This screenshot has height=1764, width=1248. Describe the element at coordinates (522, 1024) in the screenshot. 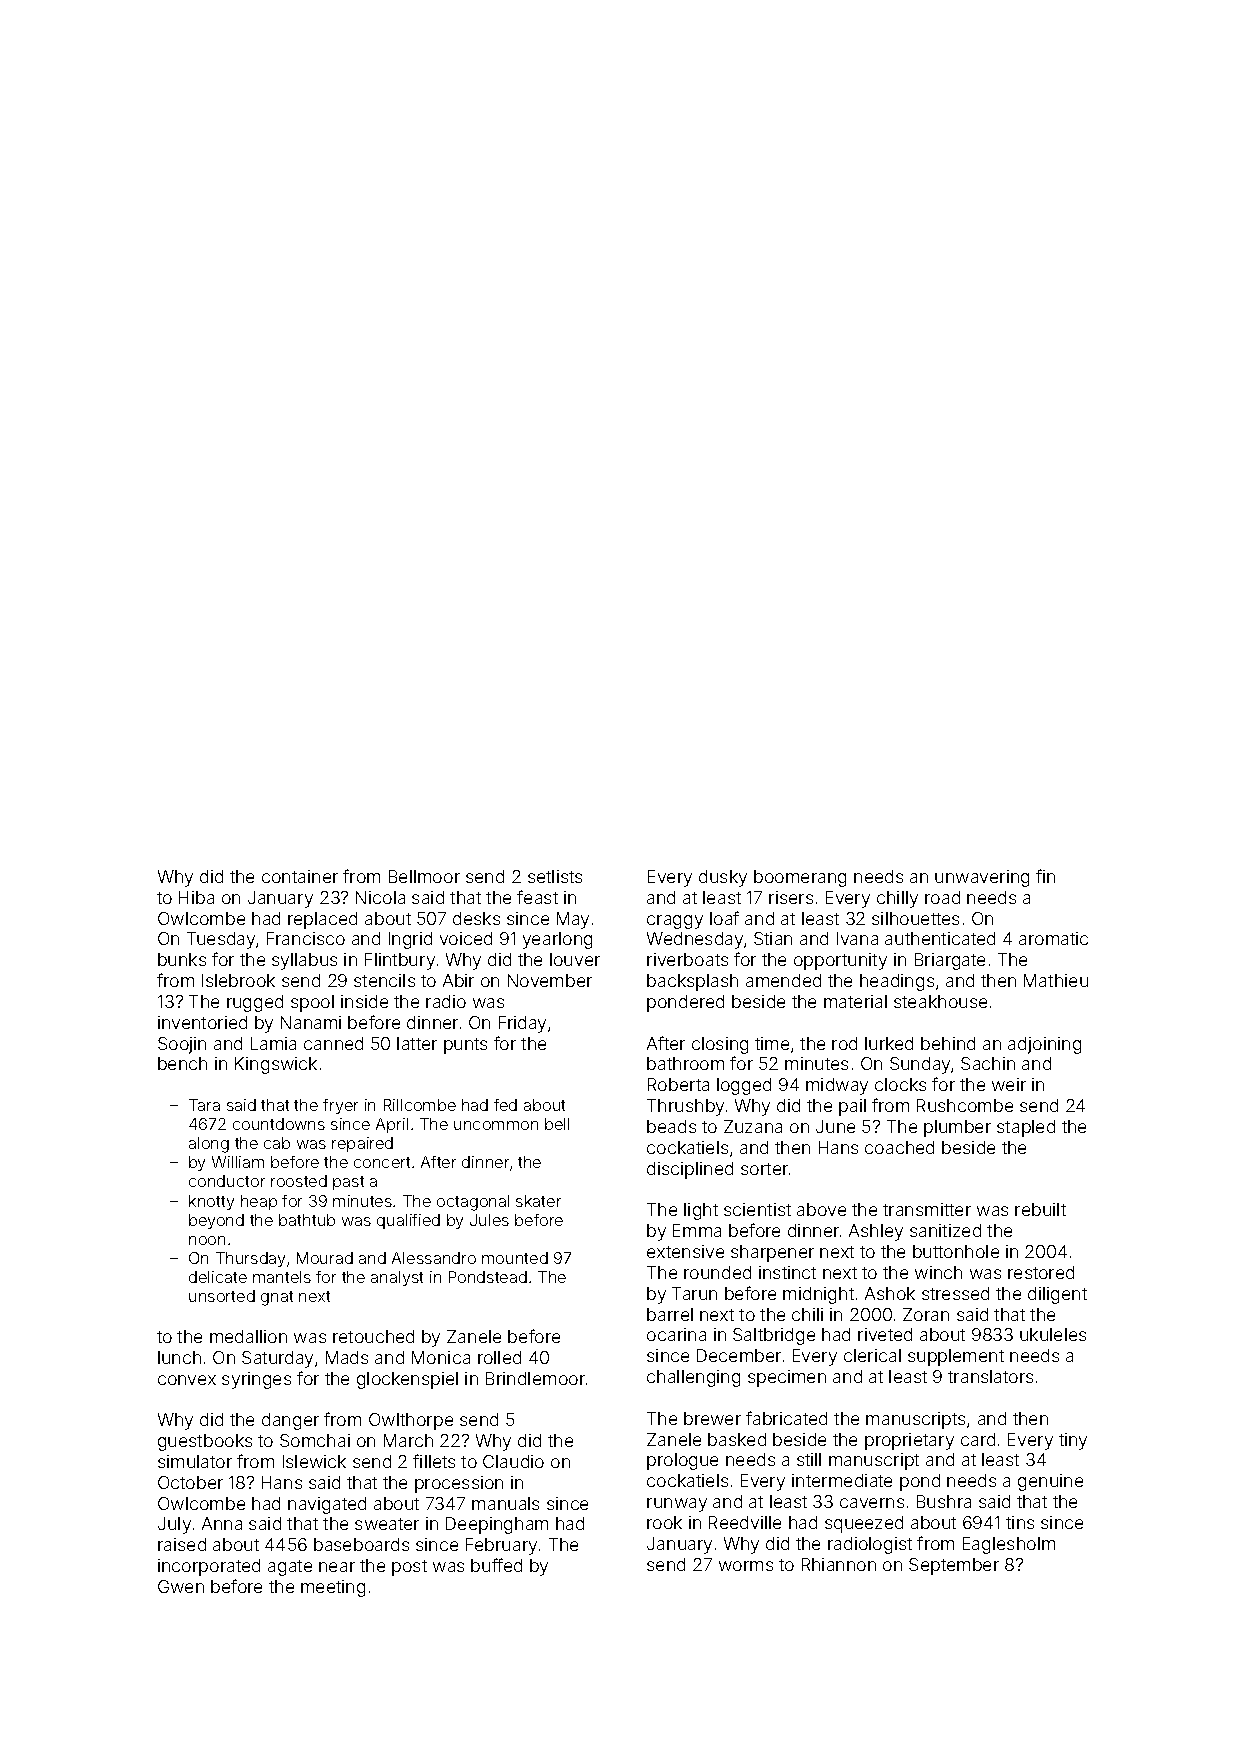

I see `Friday` at that location.
